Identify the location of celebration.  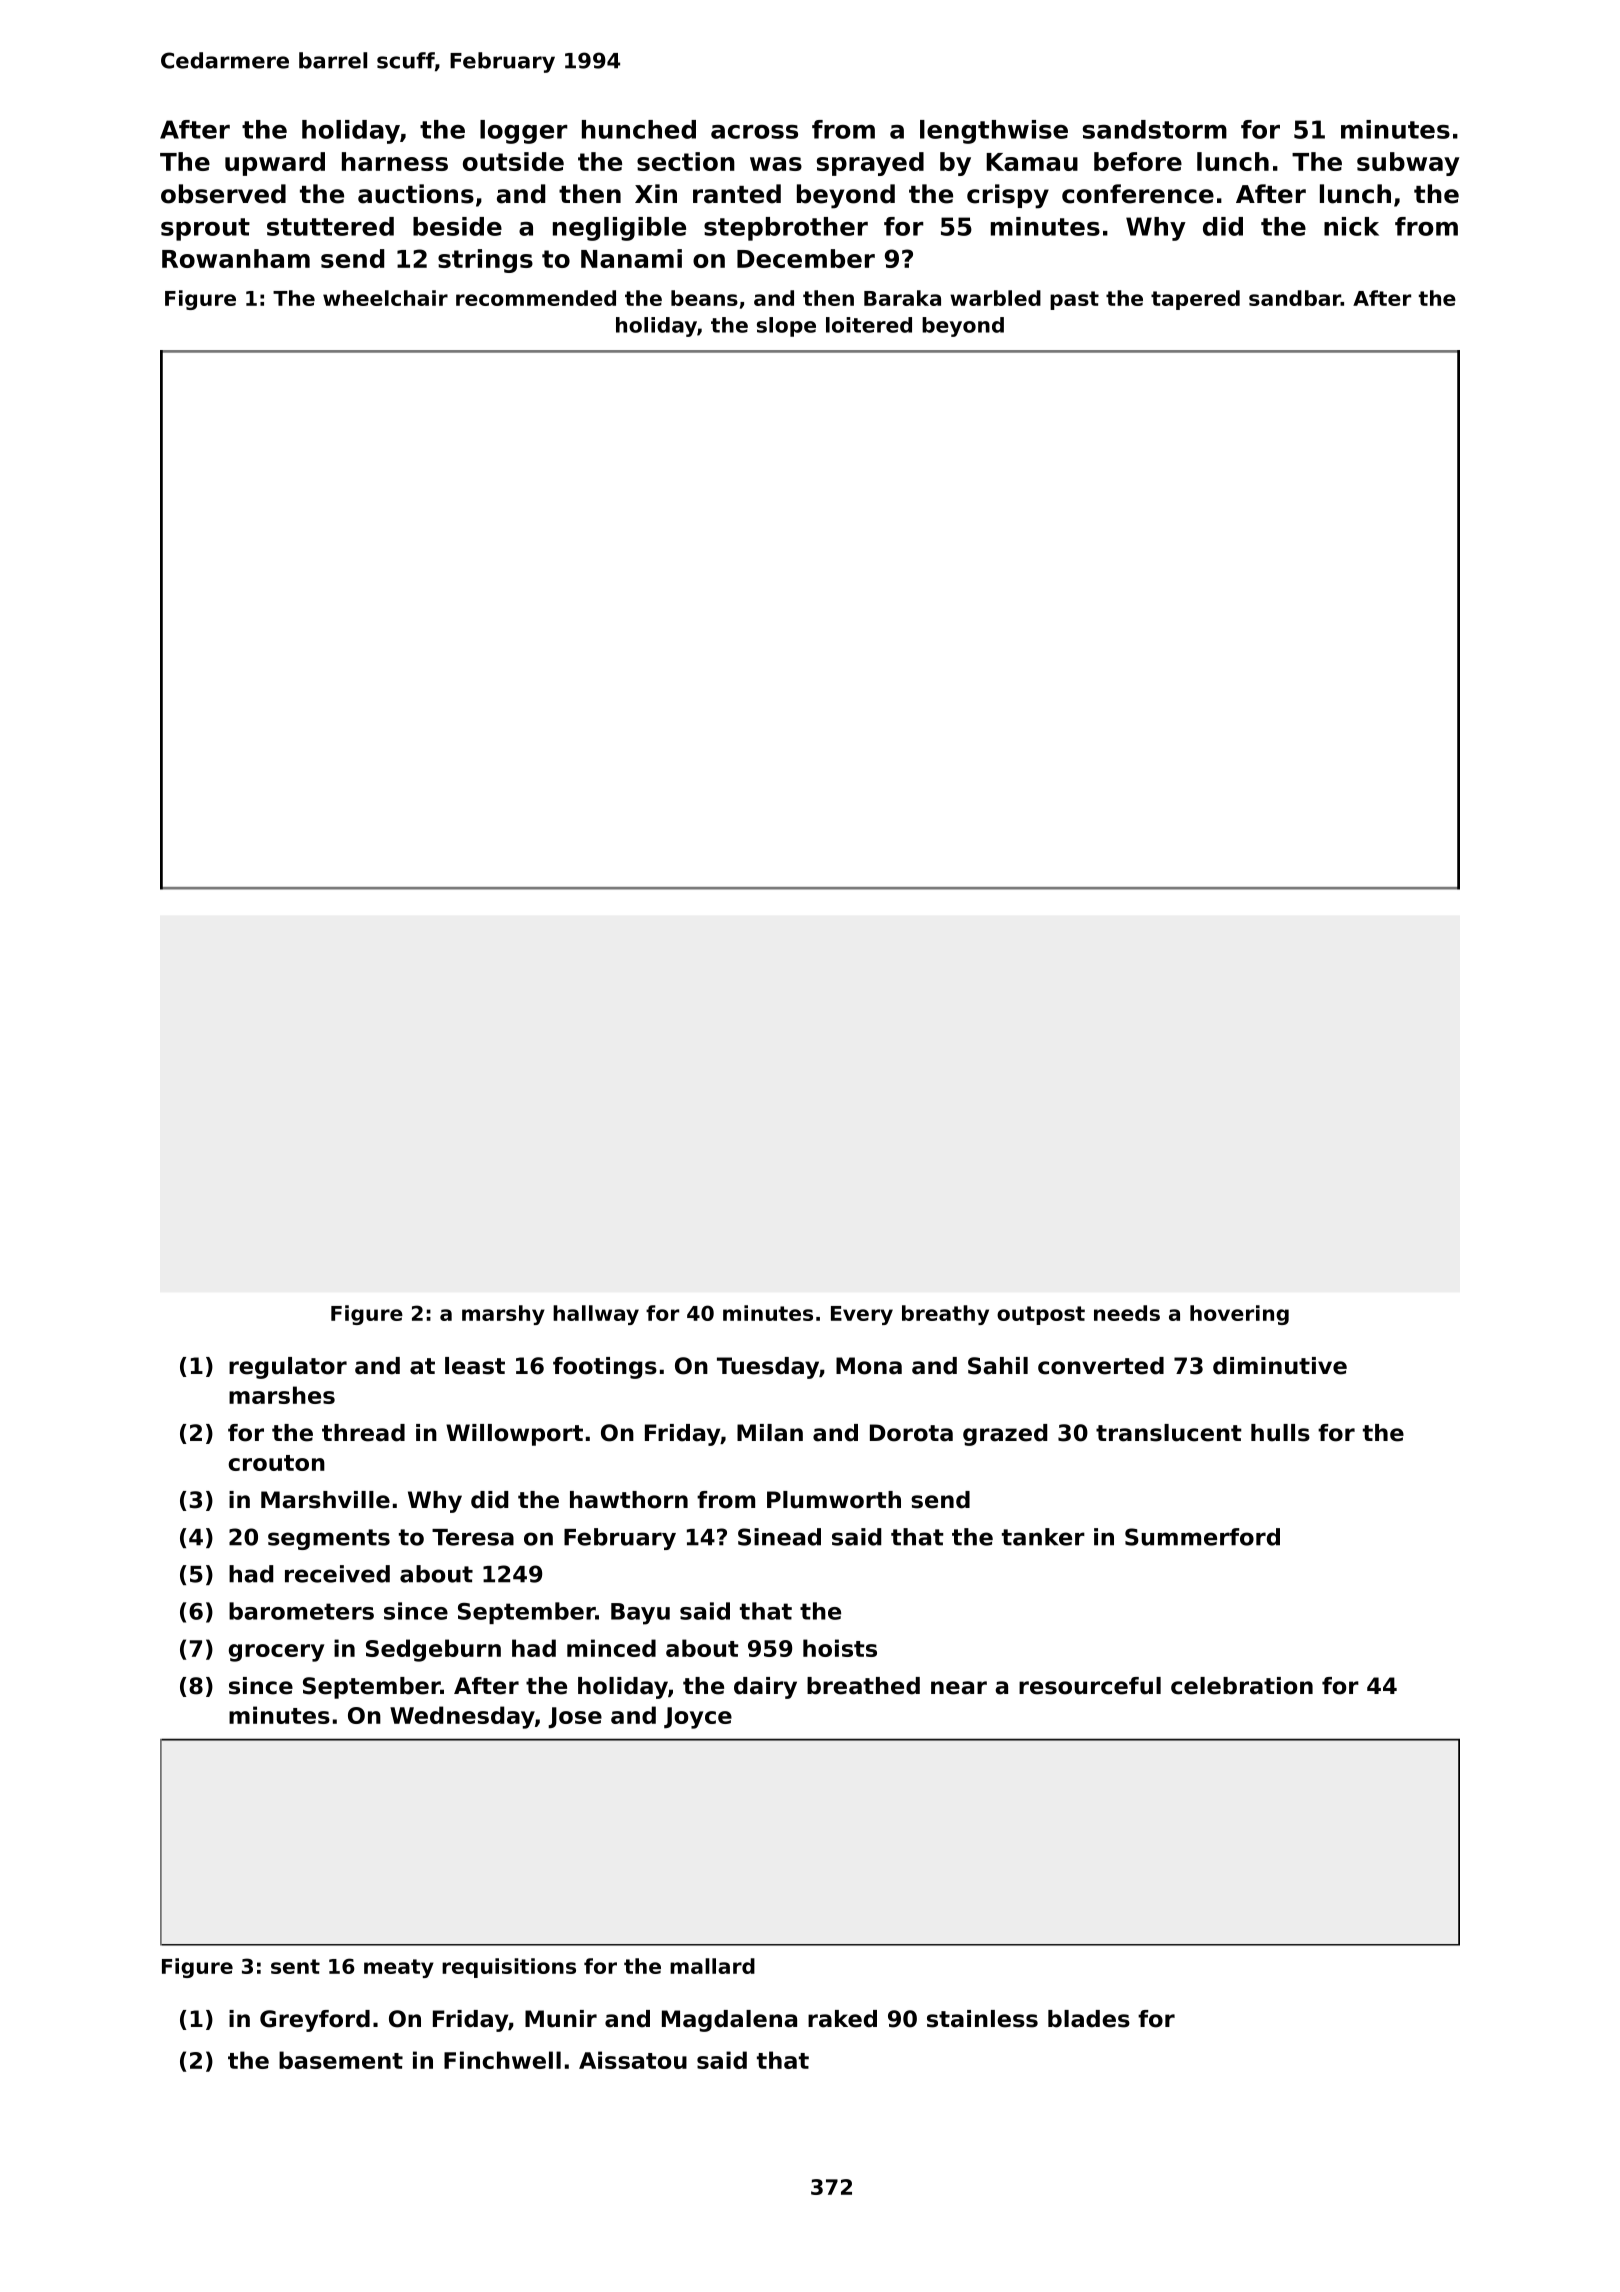
(1242, 1686).
